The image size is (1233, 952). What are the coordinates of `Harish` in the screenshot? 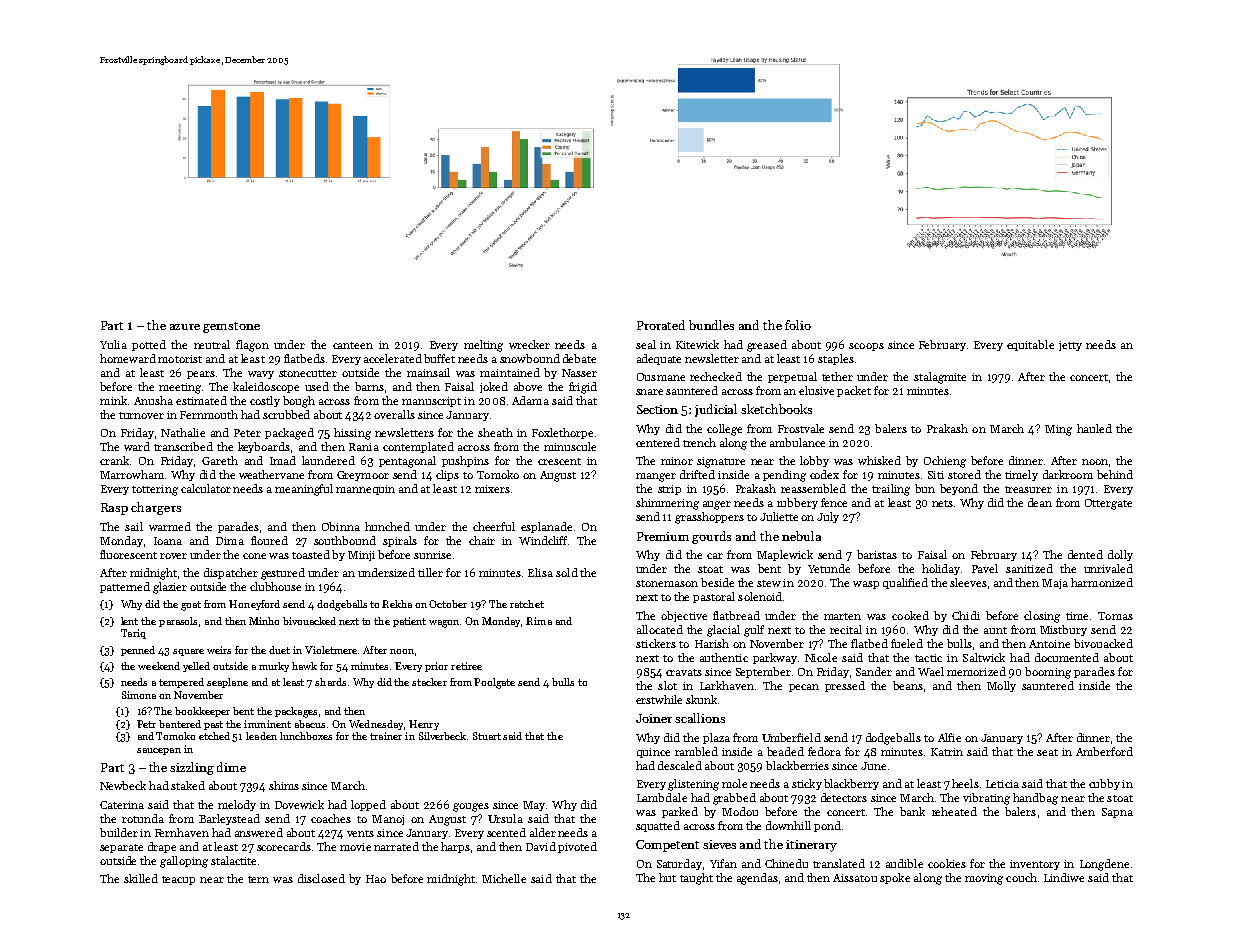 It's located at (712, 643).
